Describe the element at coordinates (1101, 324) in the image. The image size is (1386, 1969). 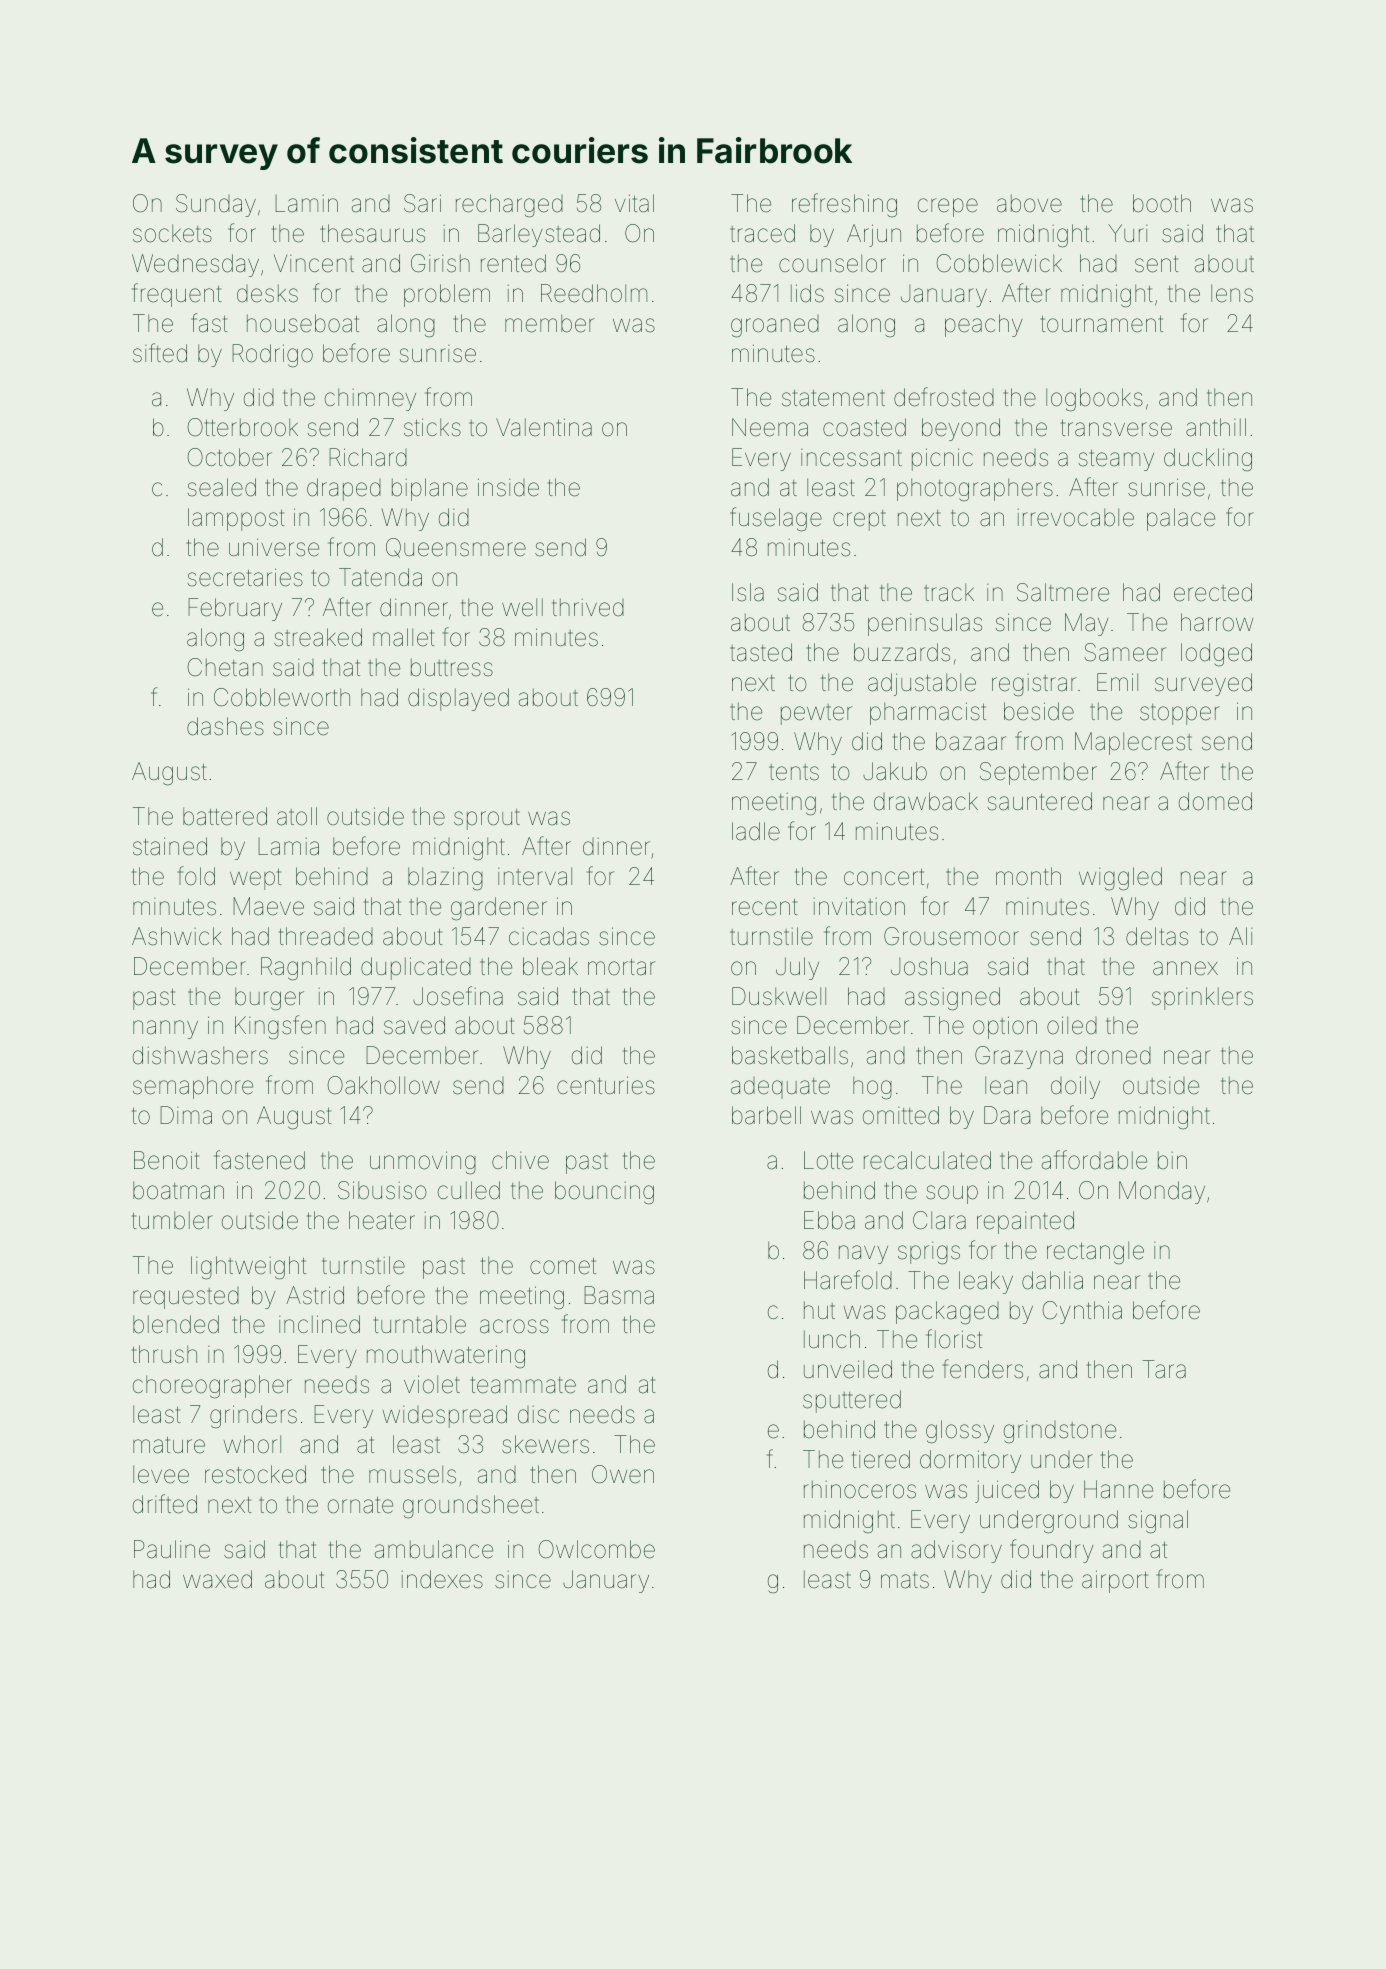
I see `tournament` at that location.
